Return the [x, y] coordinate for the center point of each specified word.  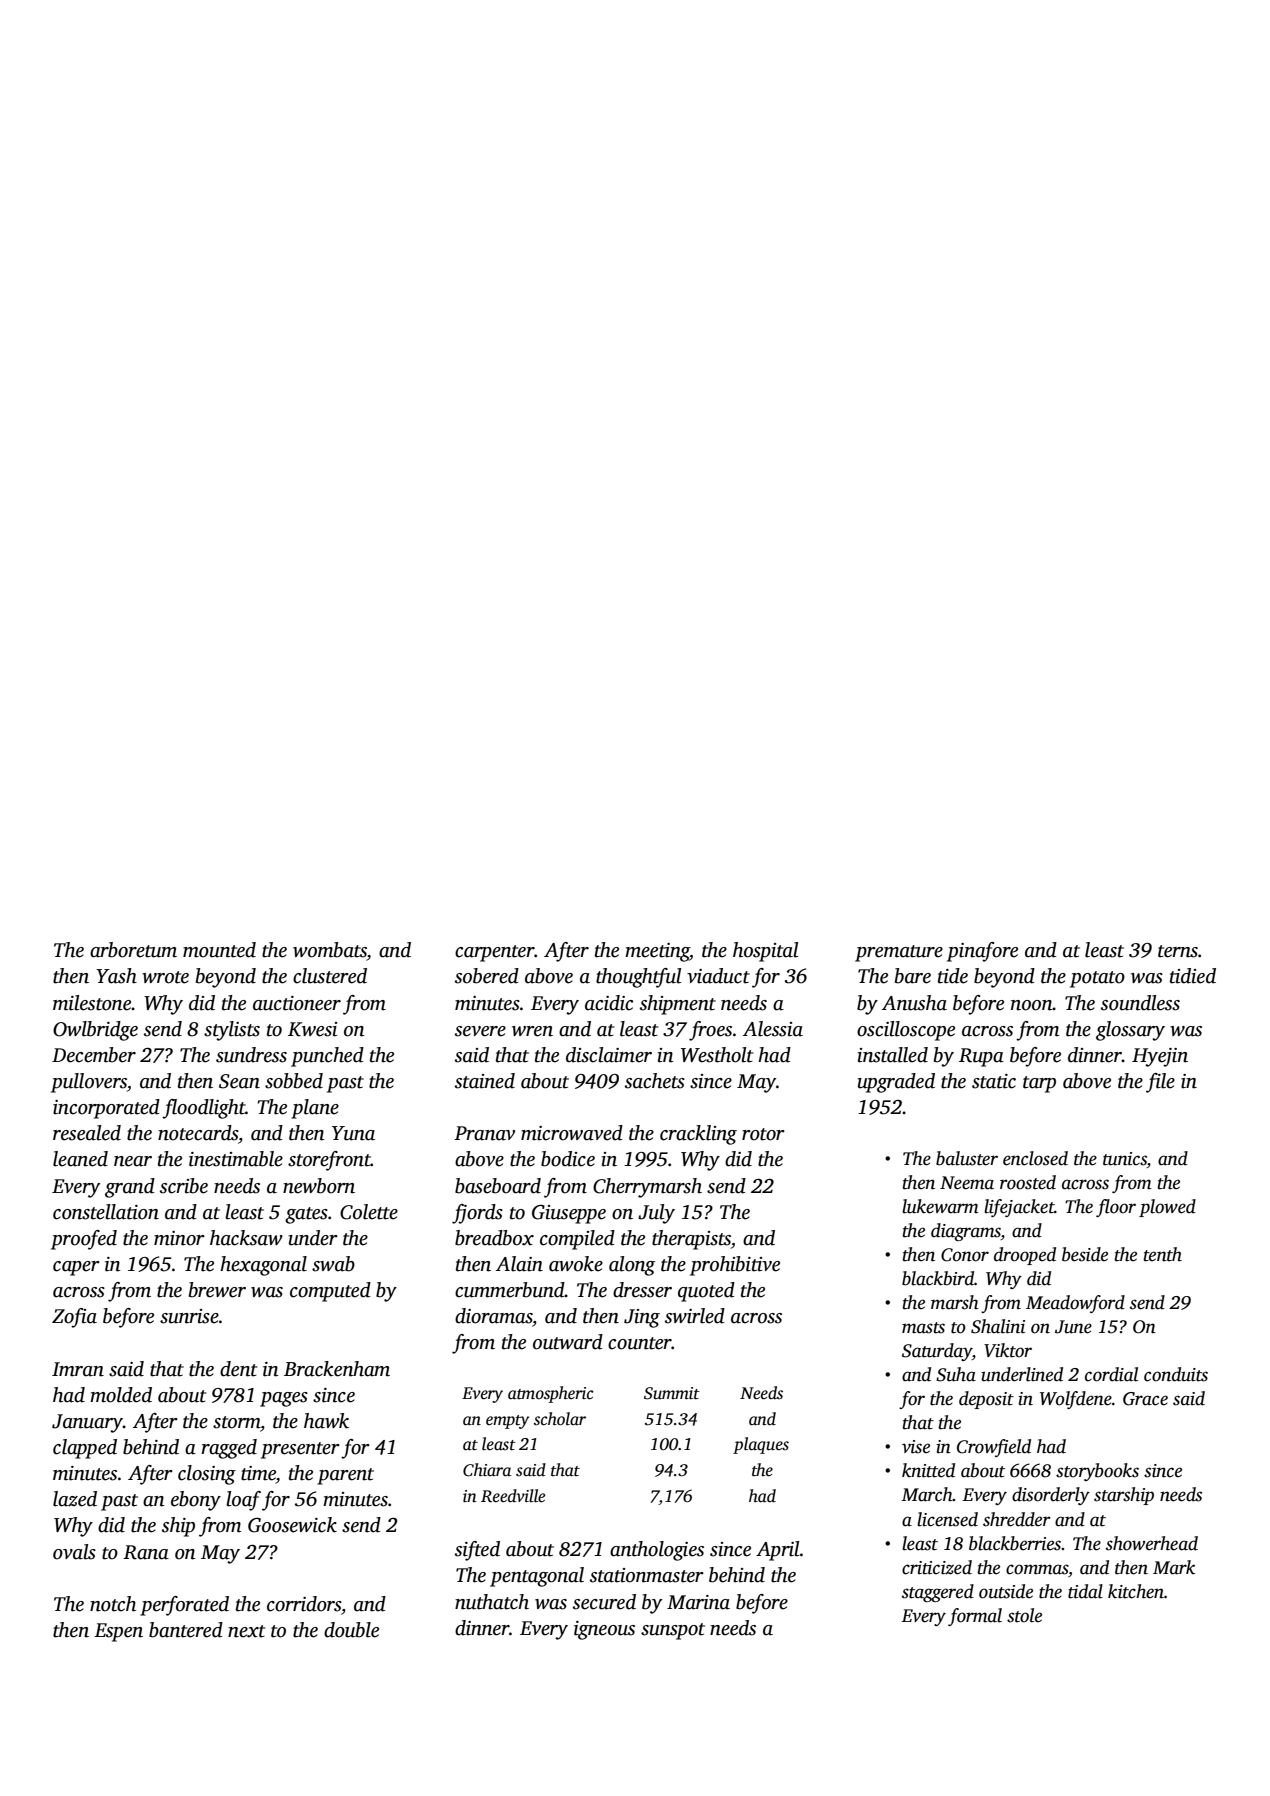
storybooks [1097, 1472]
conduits [1176, 1374]
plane [315, 1109]
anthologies [657, 1551]
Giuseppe [569, 1214]
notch [113, 1604]
